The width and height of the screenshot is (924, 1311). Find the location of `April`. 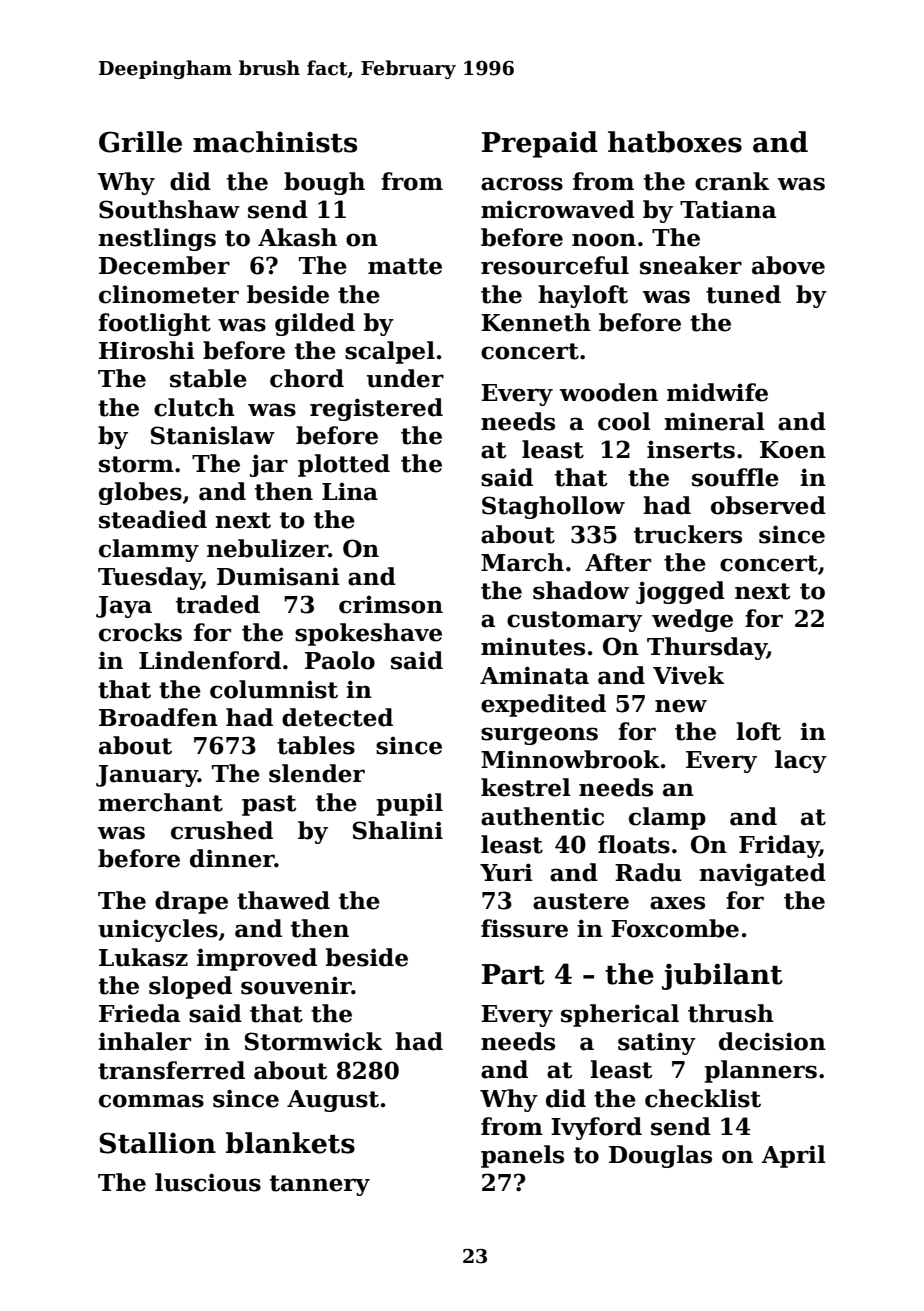

April is located at coordinates (793, 1156).
